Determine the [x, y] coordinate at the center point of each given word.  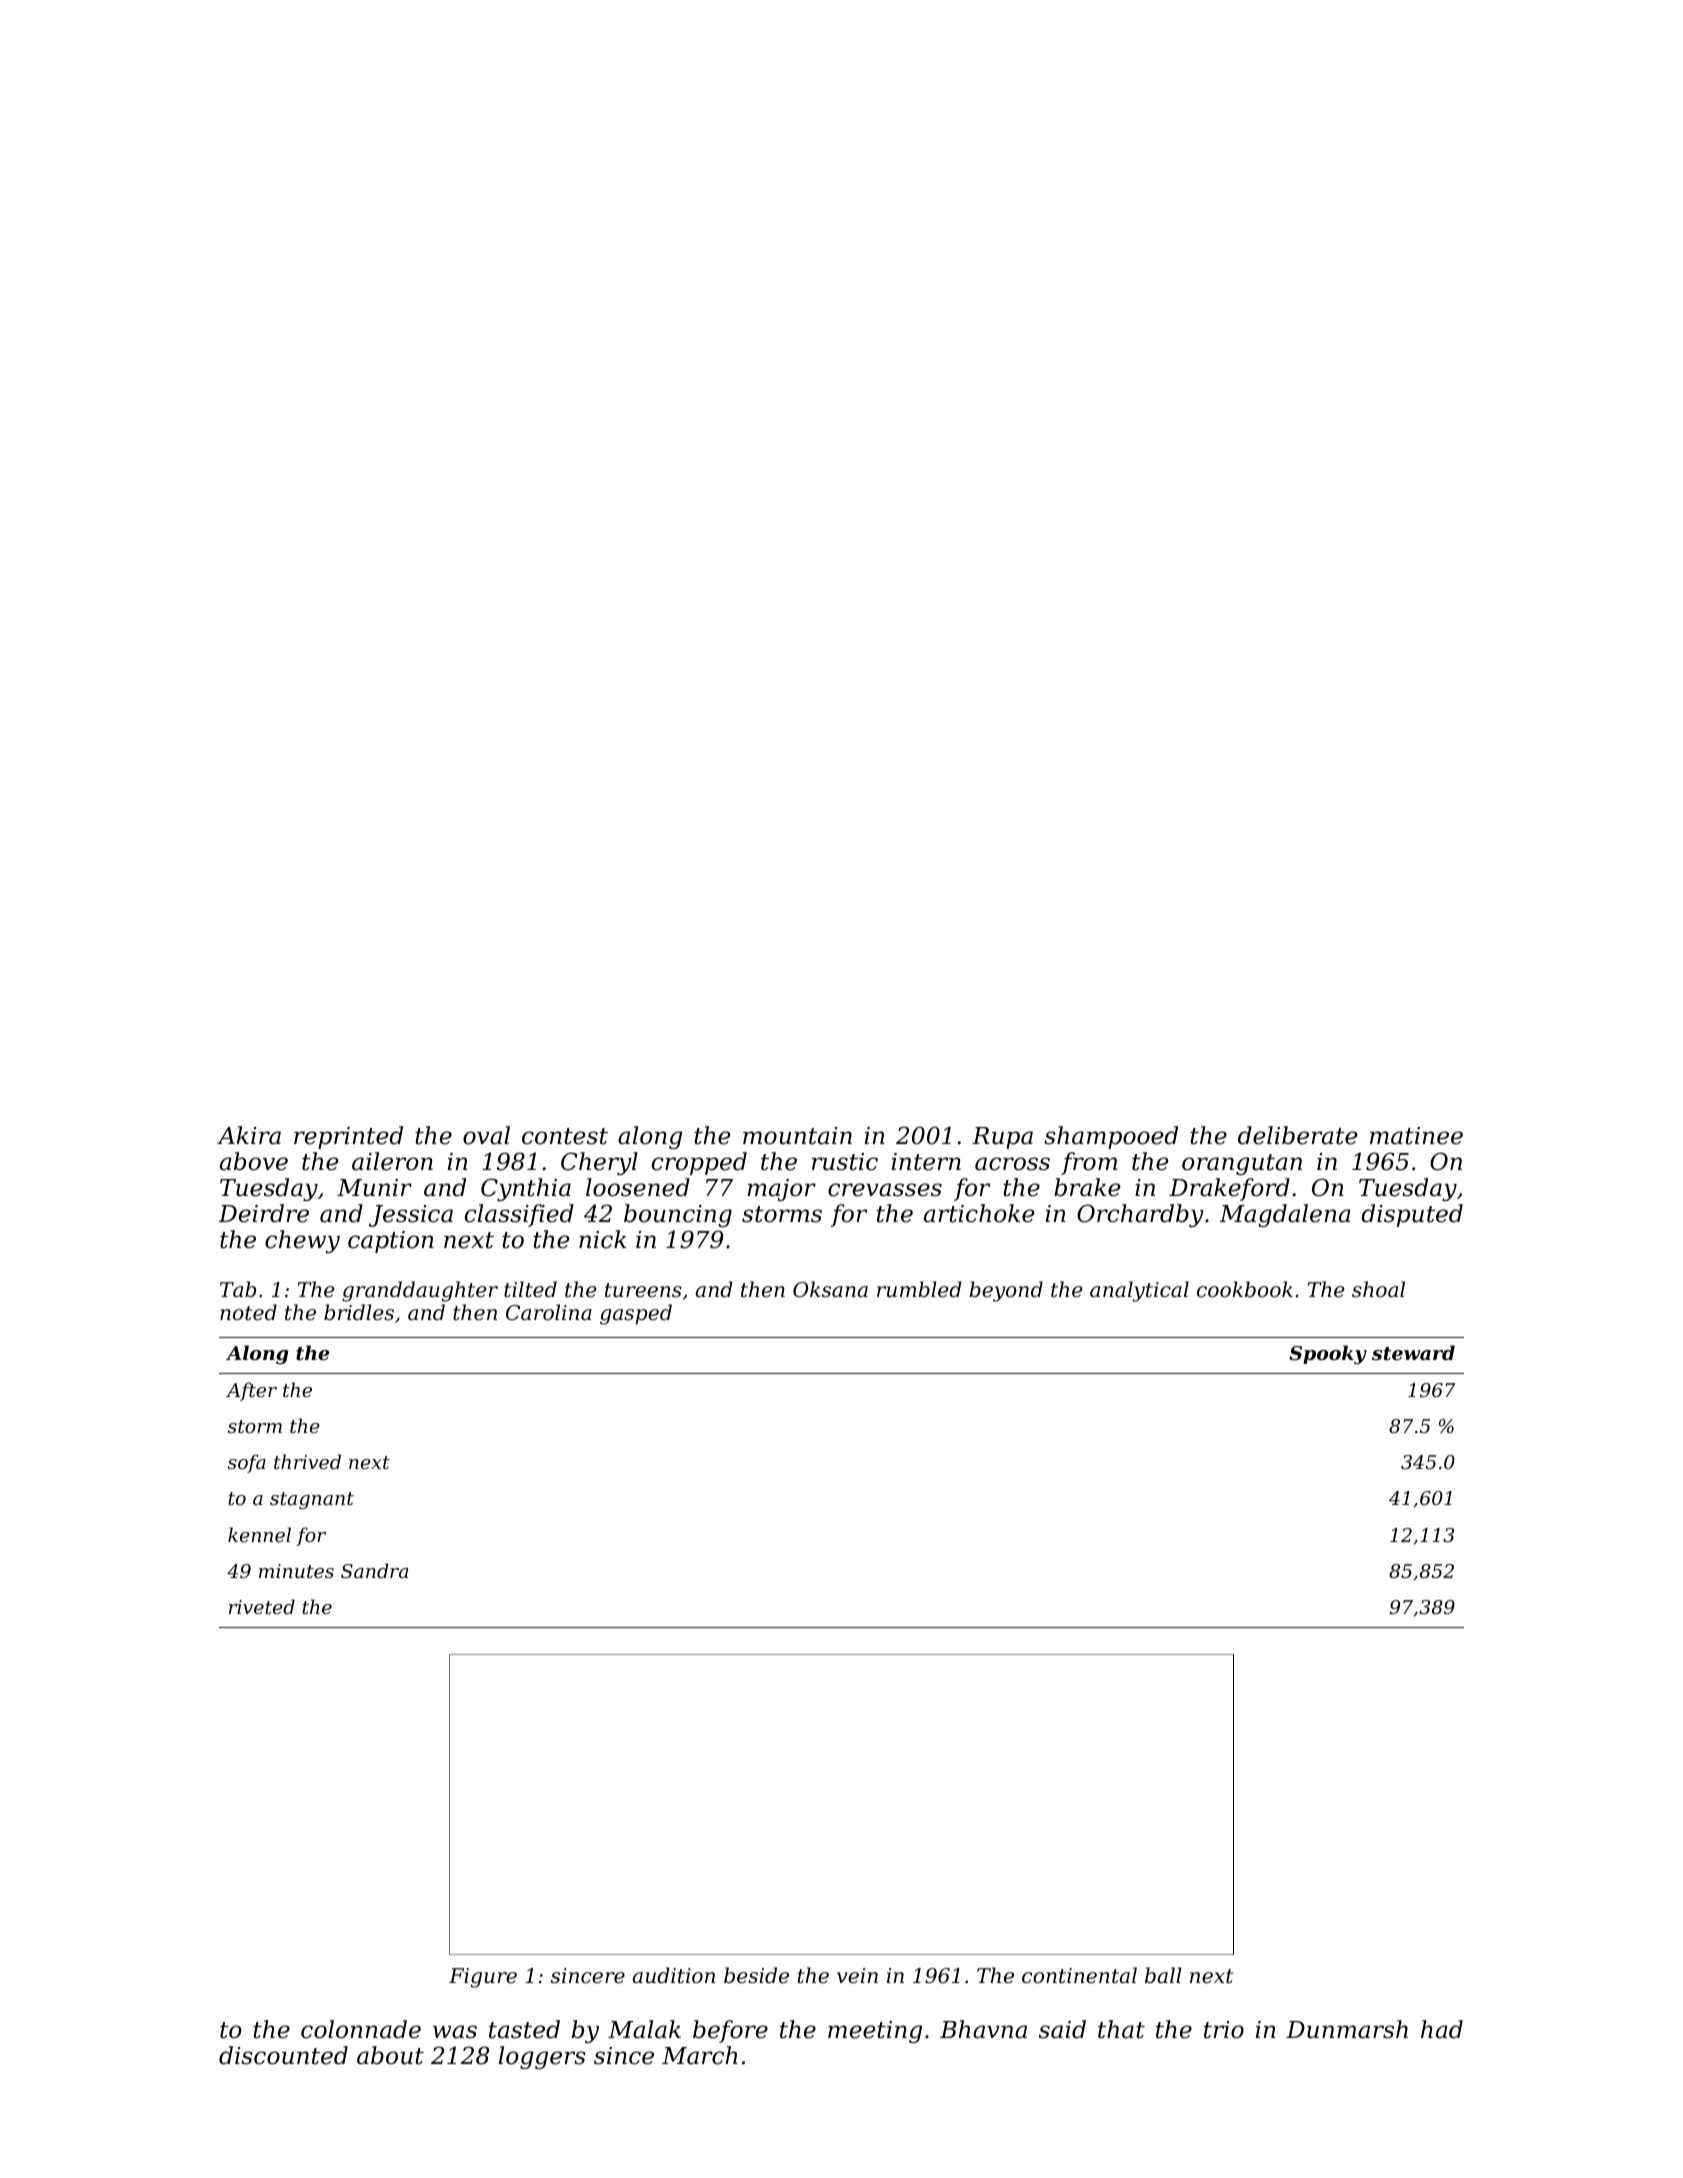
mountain [797, 1136]
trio [1224, 2030]
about [390, 2055]
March [700, 2055]
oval [486, 1135]
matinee [1416, 1136]
